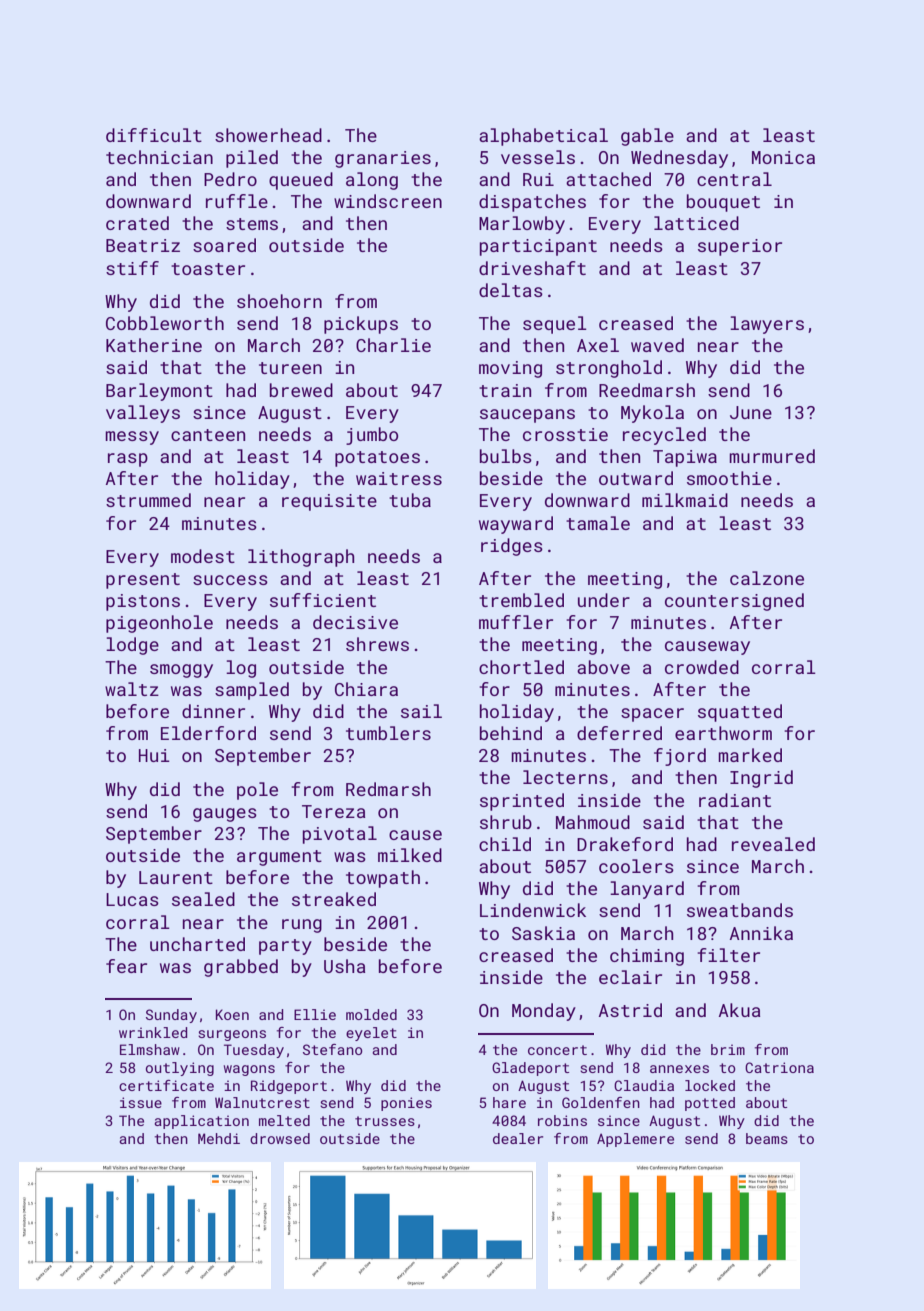 The width and height of the screenshot is (924, 1311). Describe the element at coordinates (289, 1087) in the screenshot. I see `Ridgeport` at that location.
